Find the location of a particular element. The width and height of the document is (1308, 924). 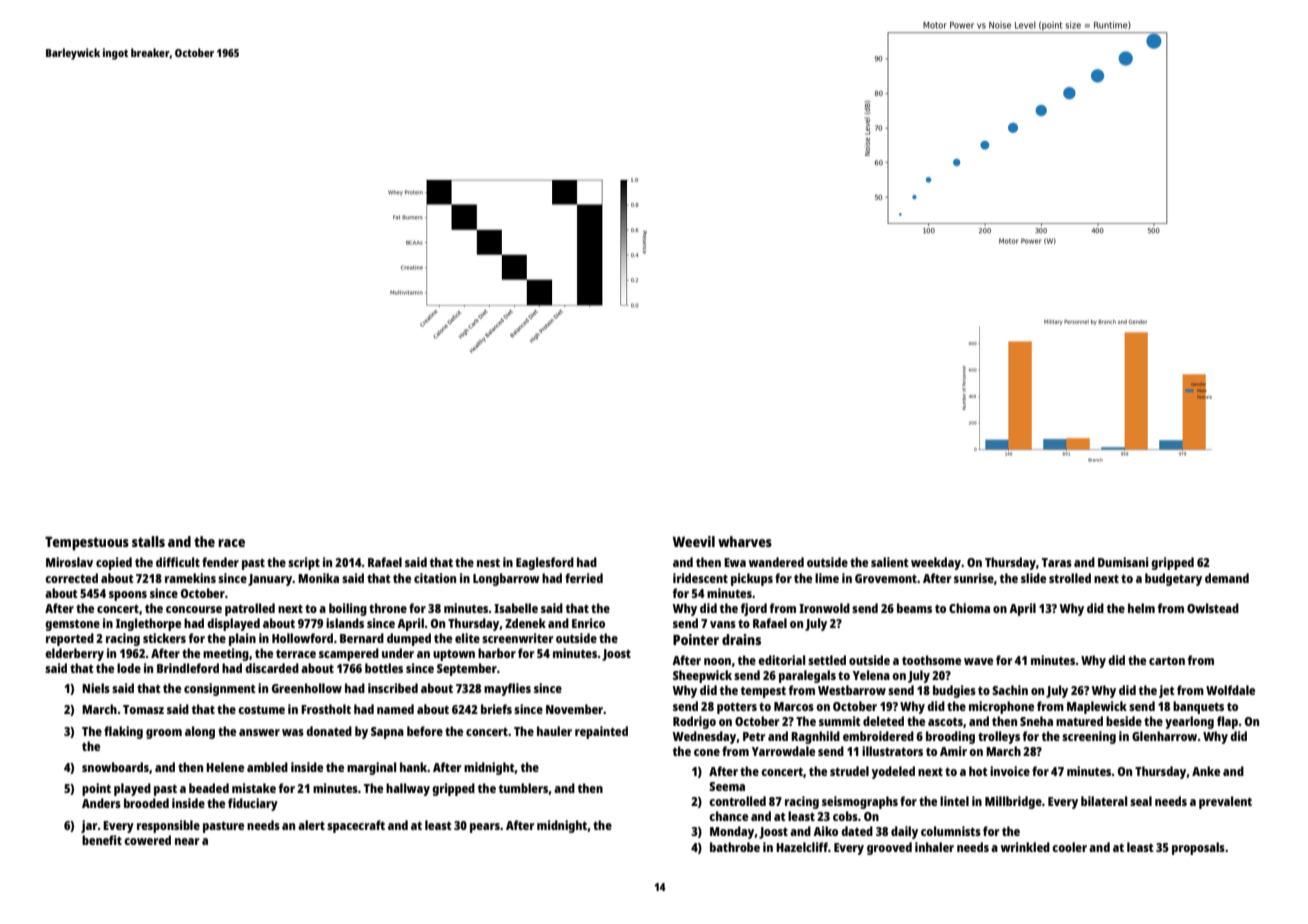

cooler is located at coordinates (1069, 847).
